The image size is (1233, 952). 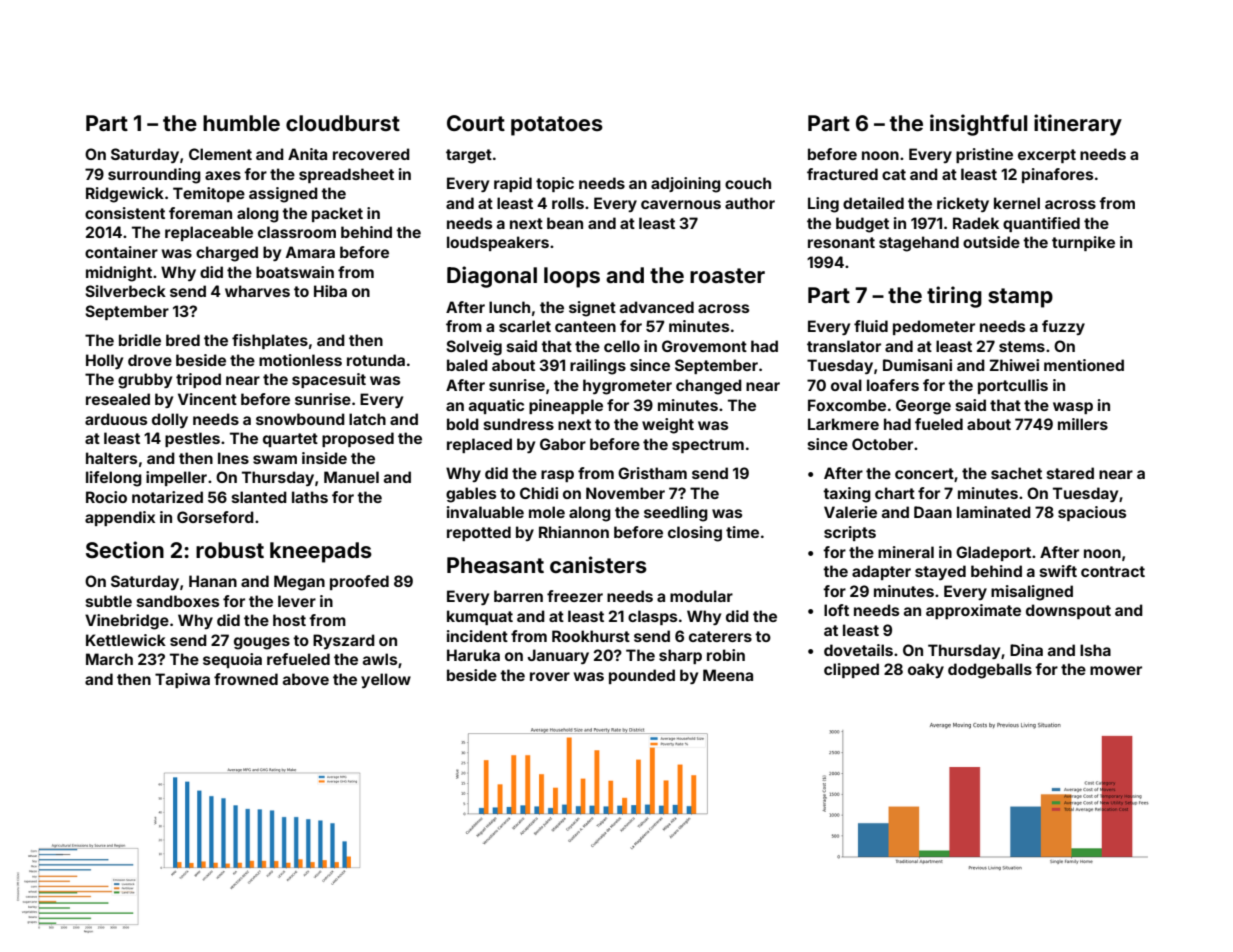 What do you see at coordinates (851, 670) in the screenshot?
I see `clipped` at bounding box center [851, 670].
